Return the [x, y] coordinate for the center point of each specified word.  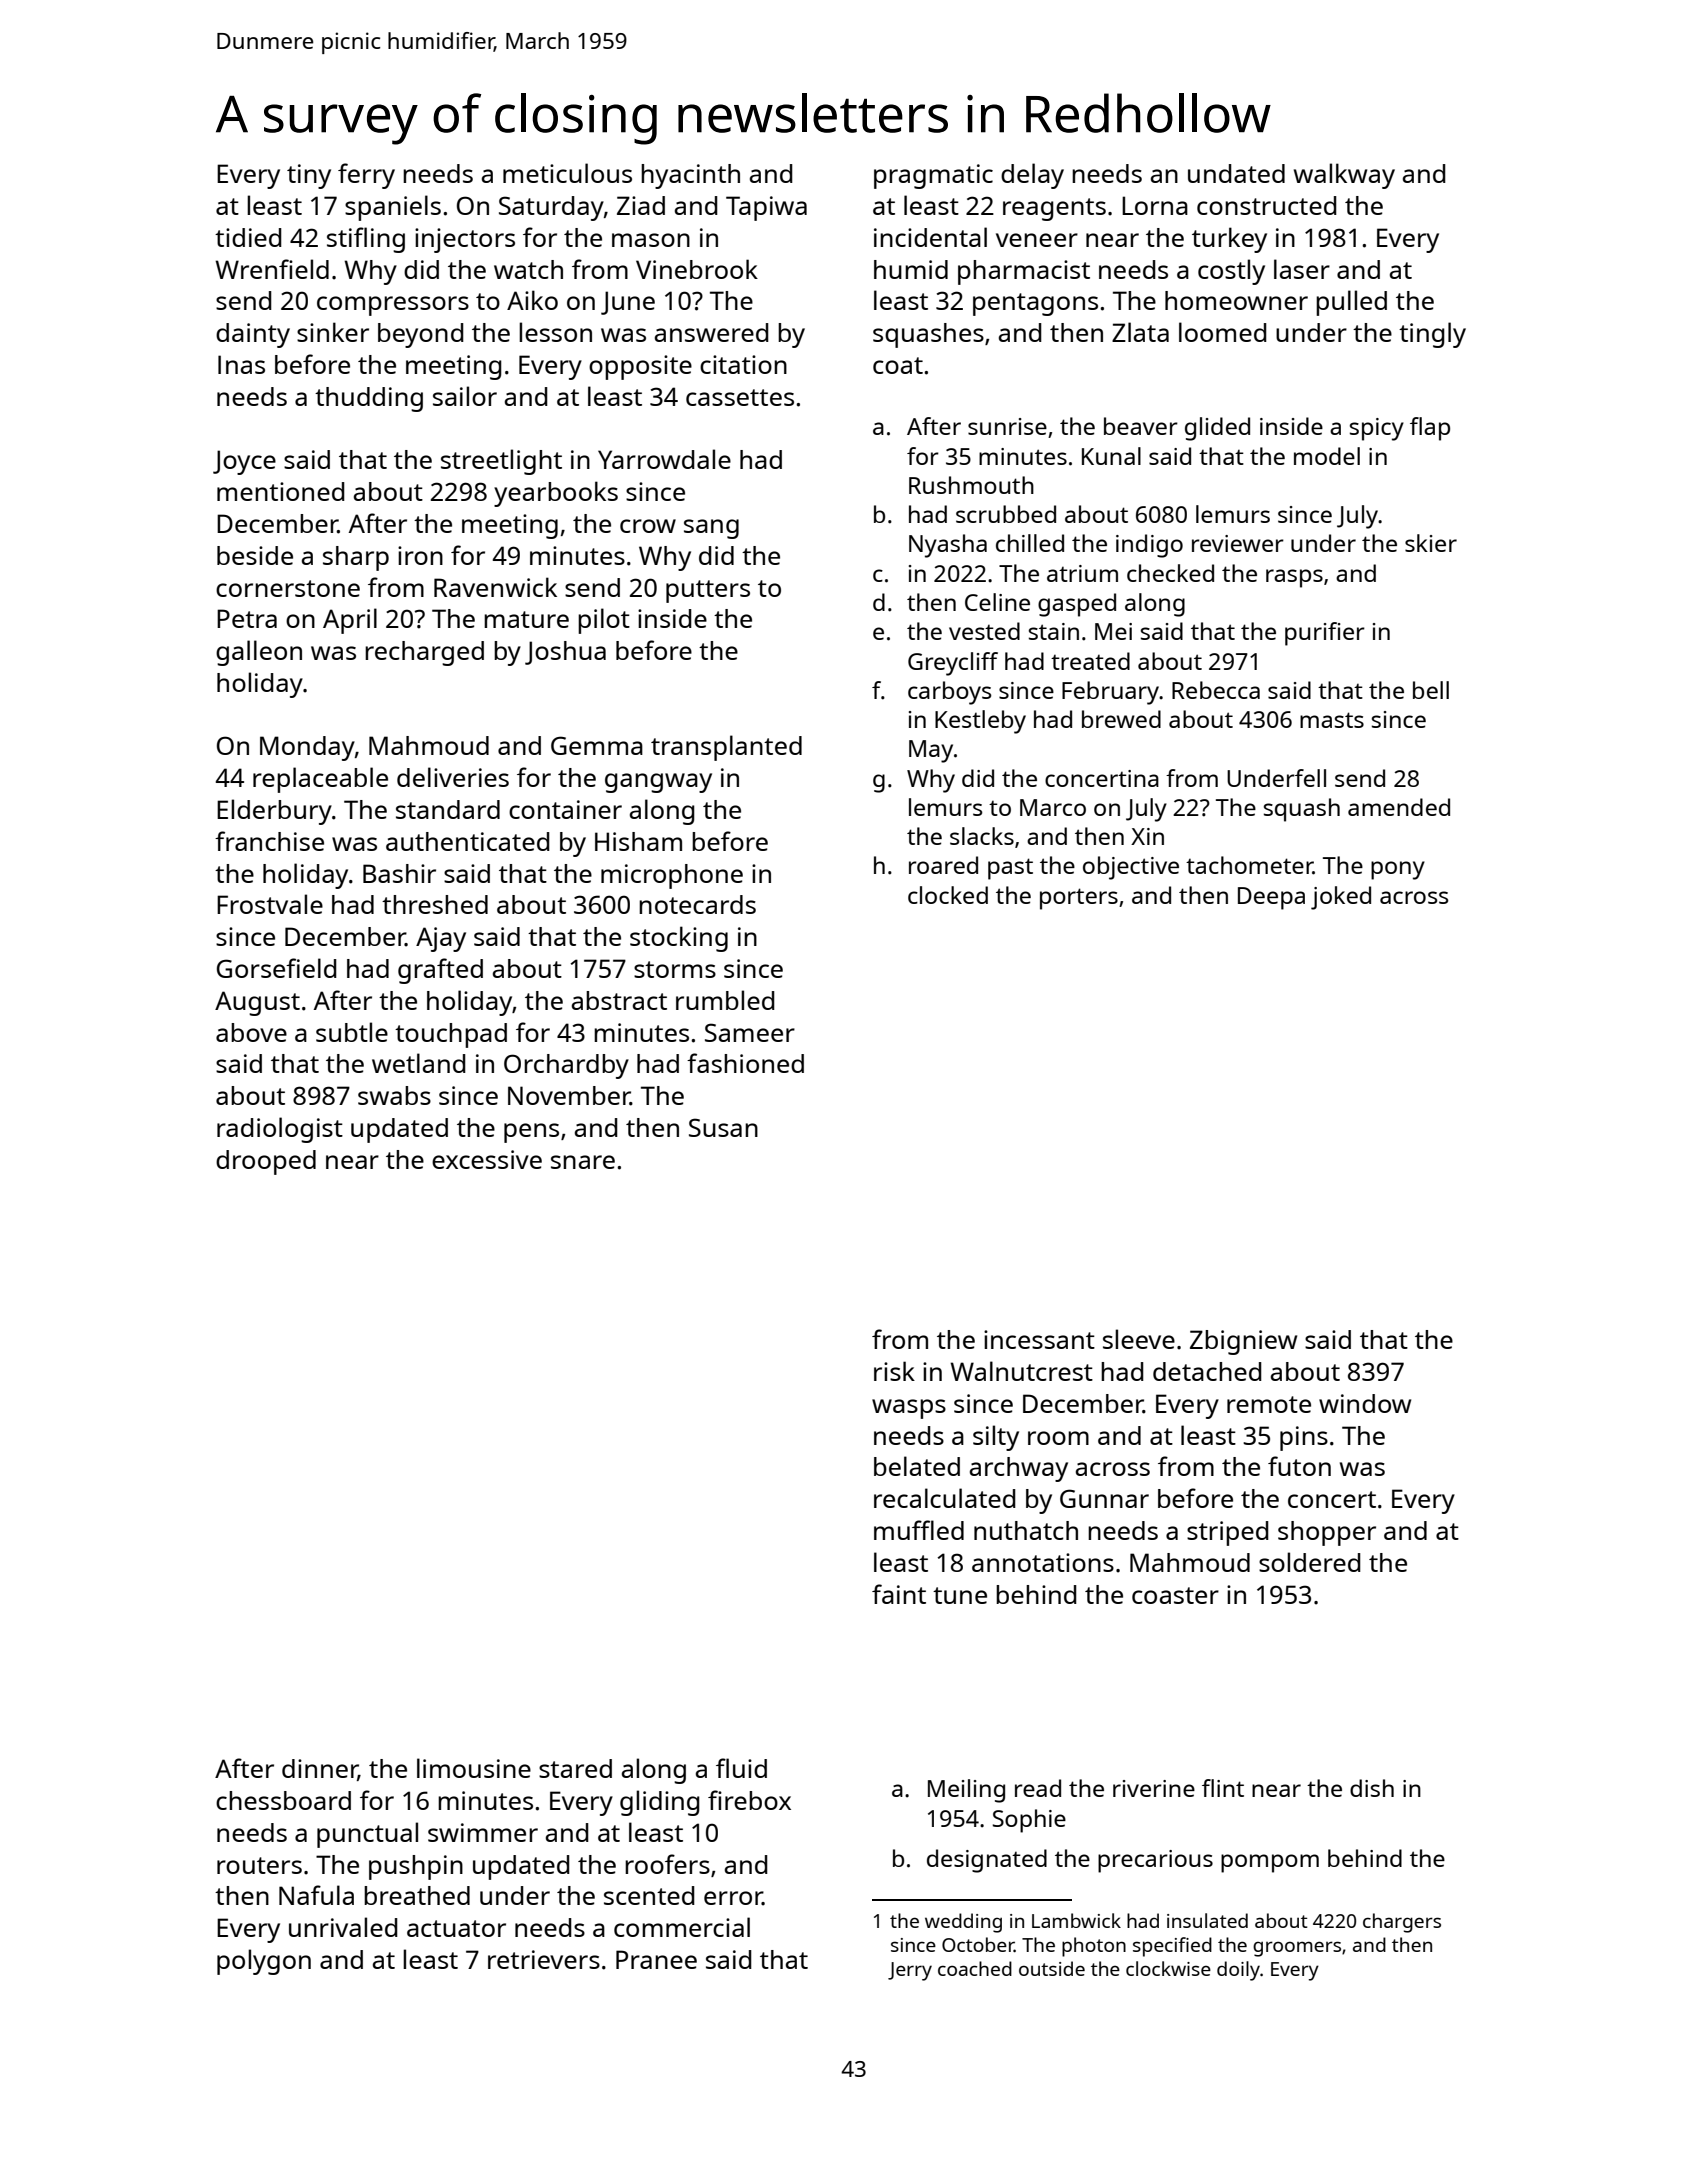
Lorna [1155, 205]
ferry [366, 176]
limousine [474, 1768]
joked [1341, 898]
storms [675, 969]
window [1365, 1403]
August [257, 1003]
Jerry [910, 1971]
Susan [723, 1127]
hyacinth [690, 176]
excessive [487, 1159]
